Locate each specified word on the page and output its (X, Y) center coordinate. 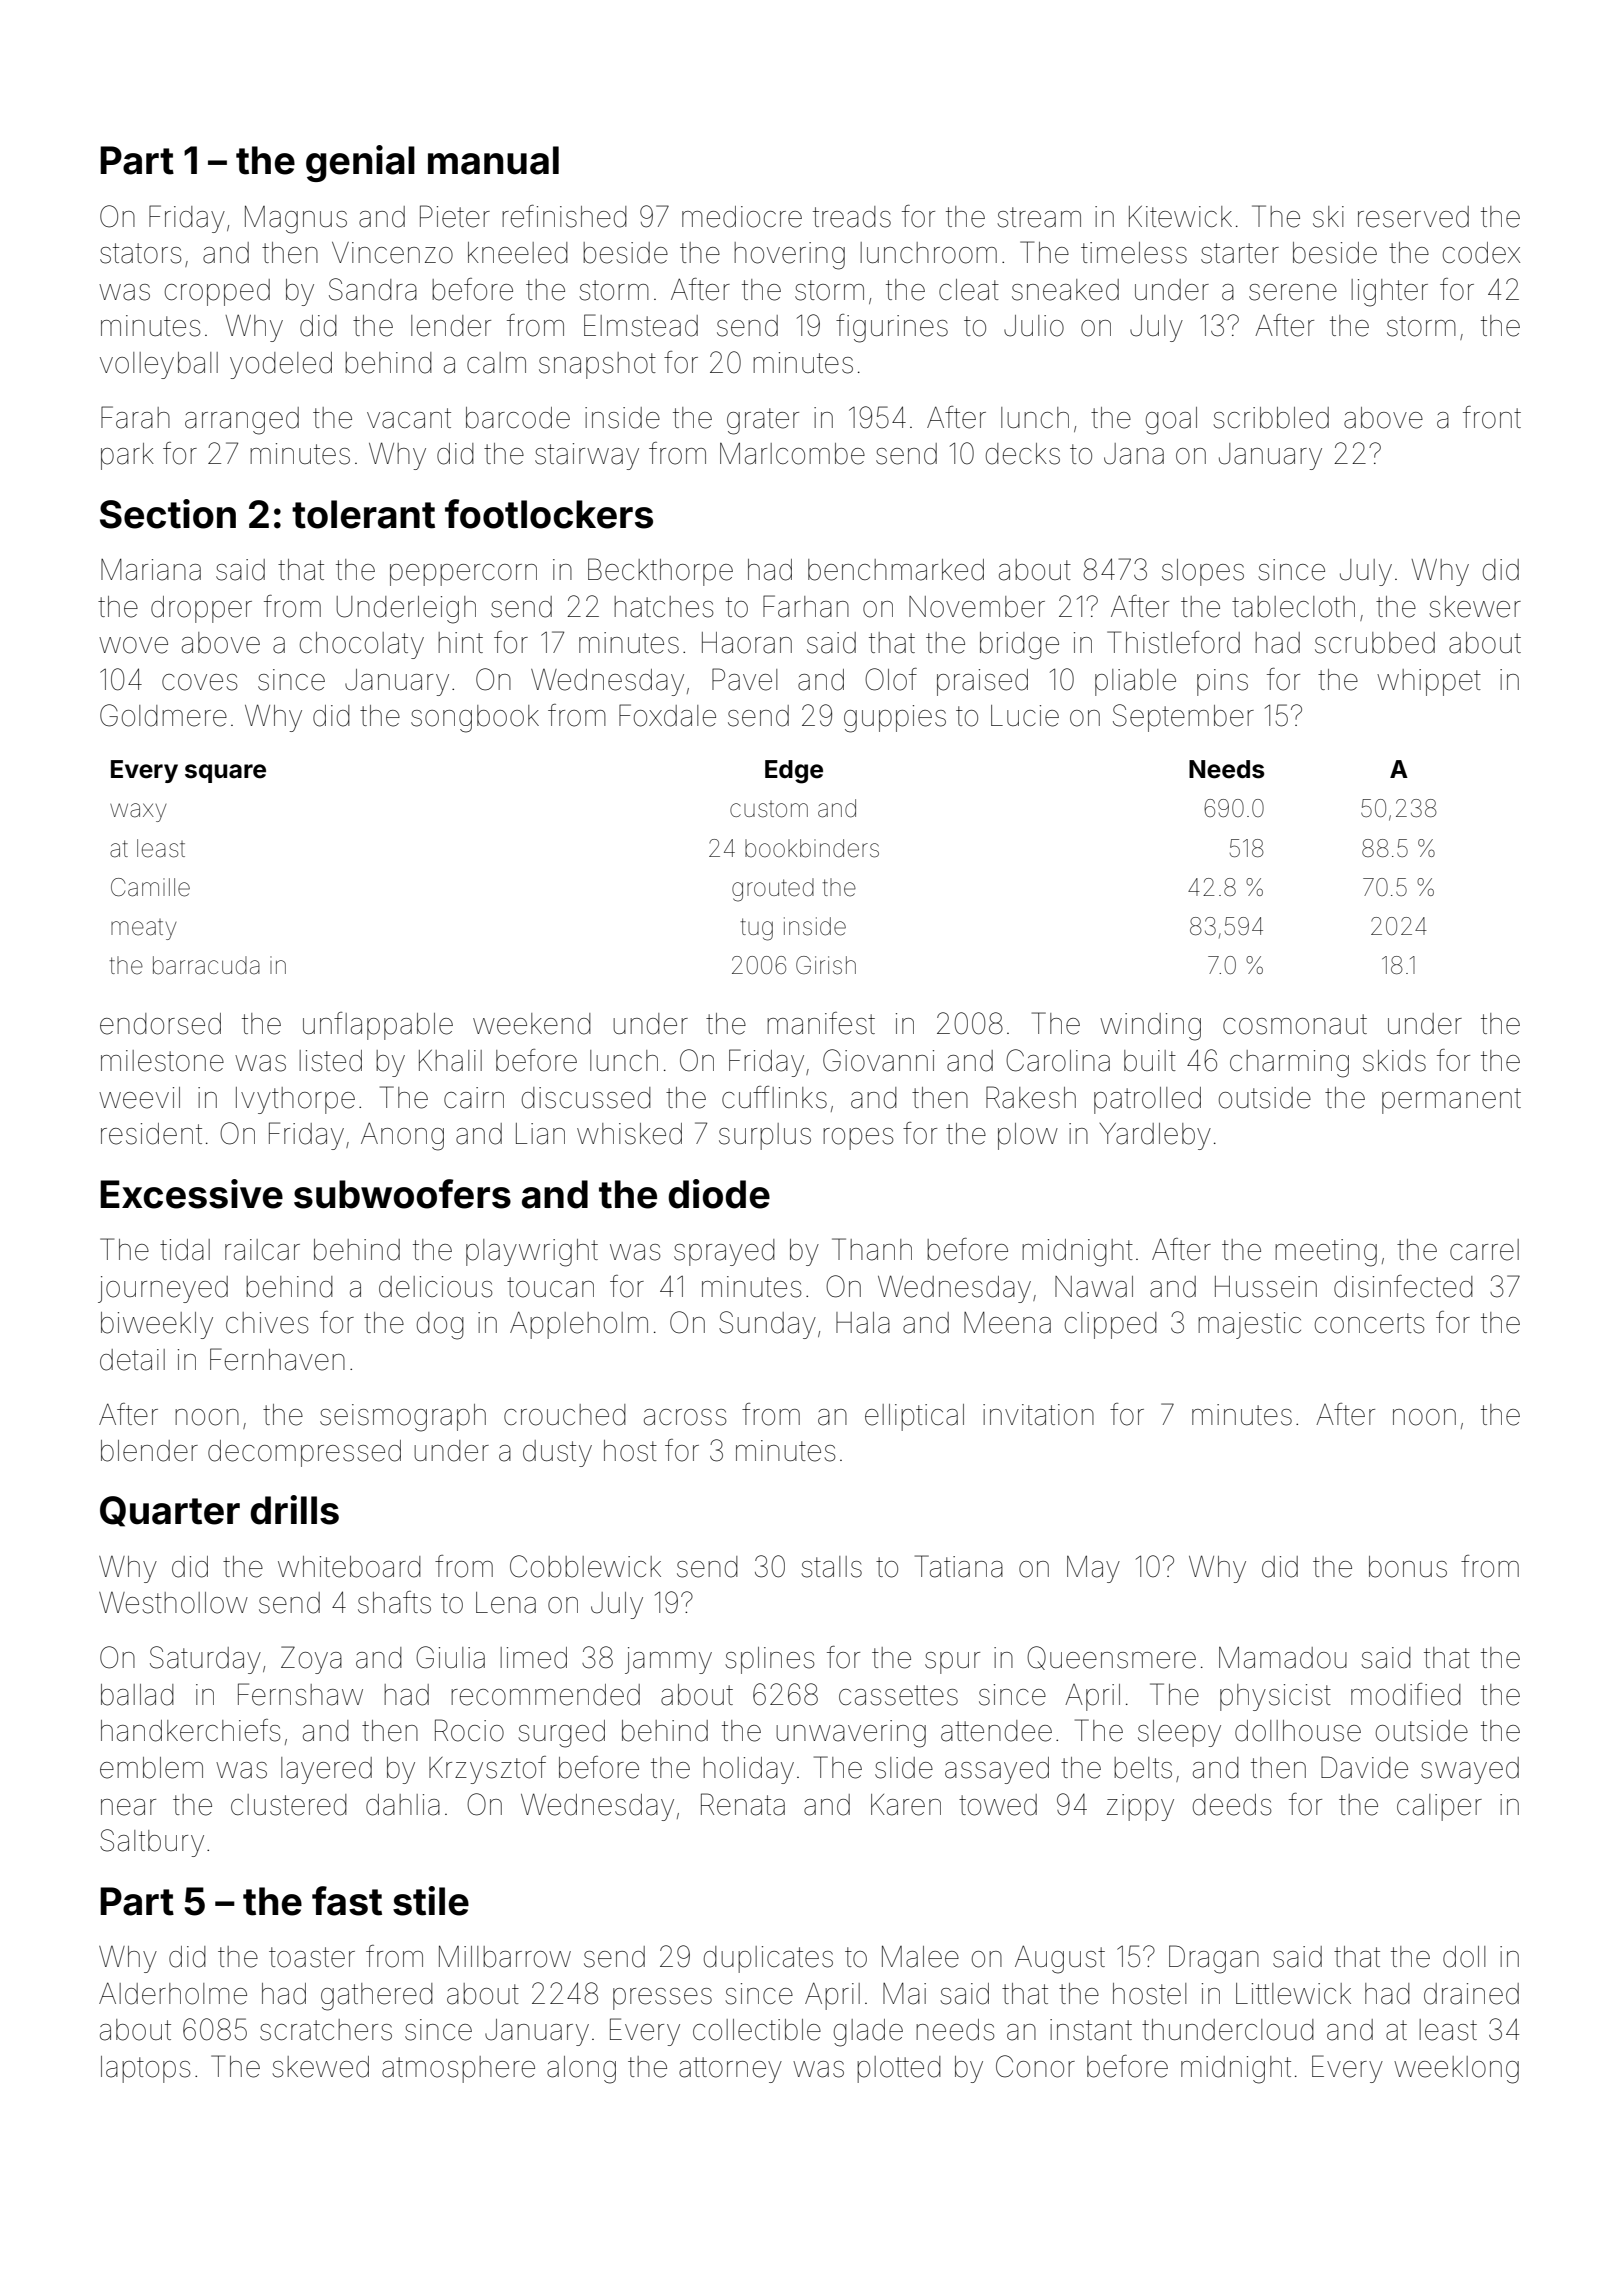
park (127, 456)
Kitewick (1180, 217)
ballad (137, 1695)
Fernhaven (277, 1359)
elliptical (914, 1417)
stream (1039, 217)
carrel (1484, 1250)
